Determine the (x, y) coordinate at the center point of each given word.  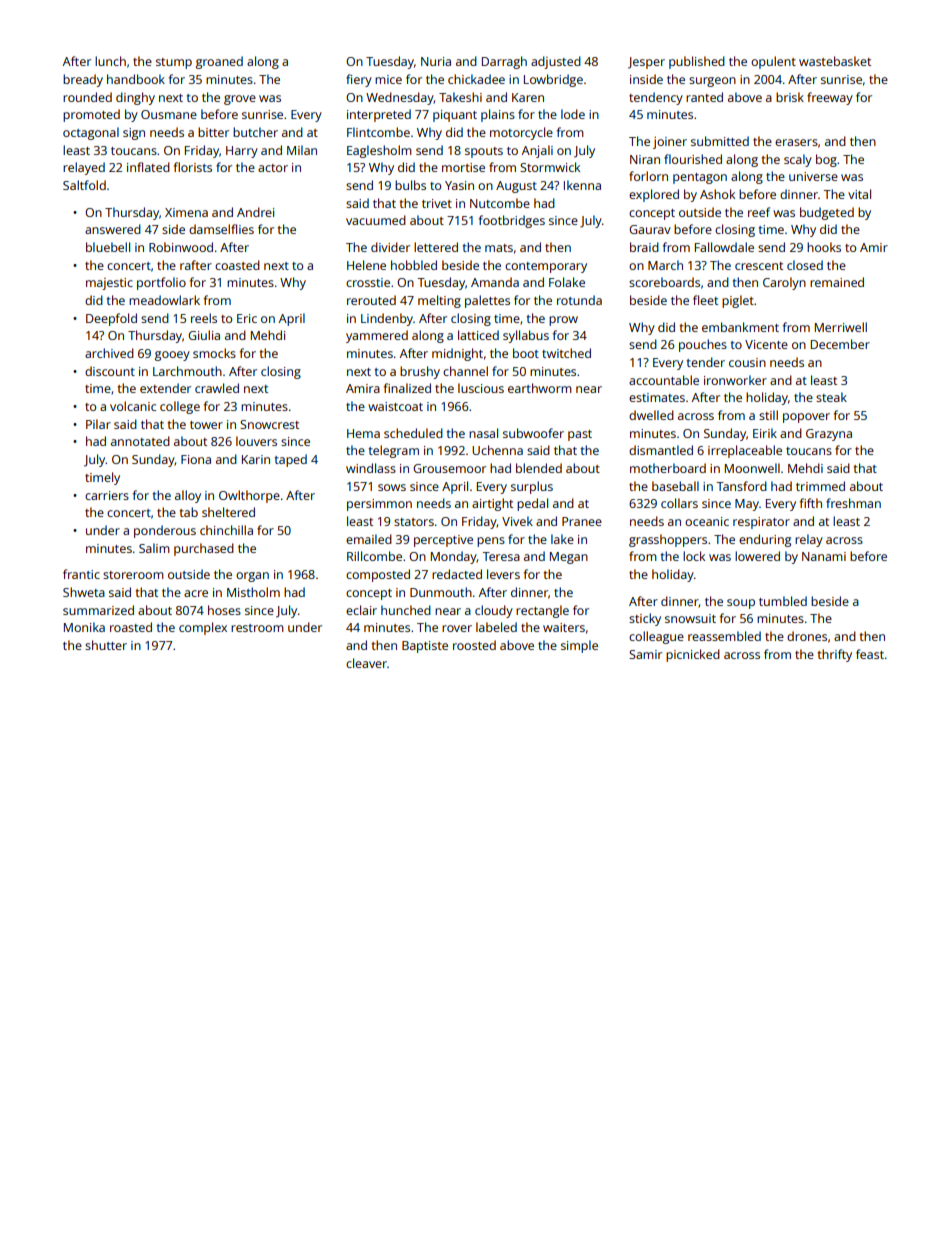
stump (174, 63)
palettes (487, 301)
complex (203, 628)
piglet (738, 301)
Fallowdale (724, 247)
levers (503, 574)
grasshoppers (668, 540)
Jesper (646, 63)
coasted (237, 265)
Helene (366, 265)
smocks (214, 353)
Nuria (436, 61)
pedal (532, 504)
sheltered (228, 512)
